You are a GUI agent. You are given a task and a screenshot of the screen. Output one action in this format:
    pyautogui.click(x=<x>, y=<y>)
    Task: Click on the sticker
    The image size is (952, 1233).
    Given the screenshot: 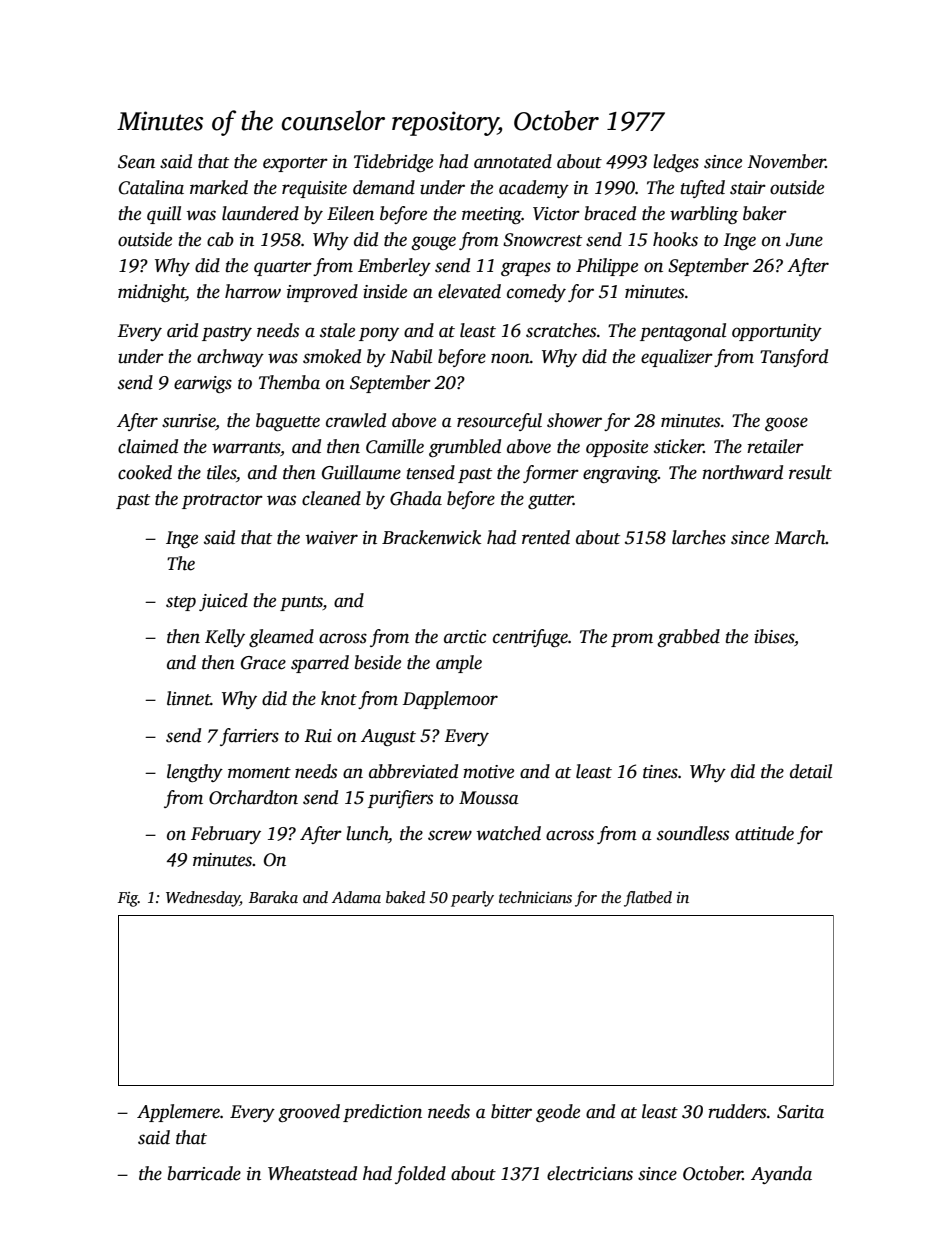 What is the action you would take?
    pyautogui.click(x=679, y=446)
